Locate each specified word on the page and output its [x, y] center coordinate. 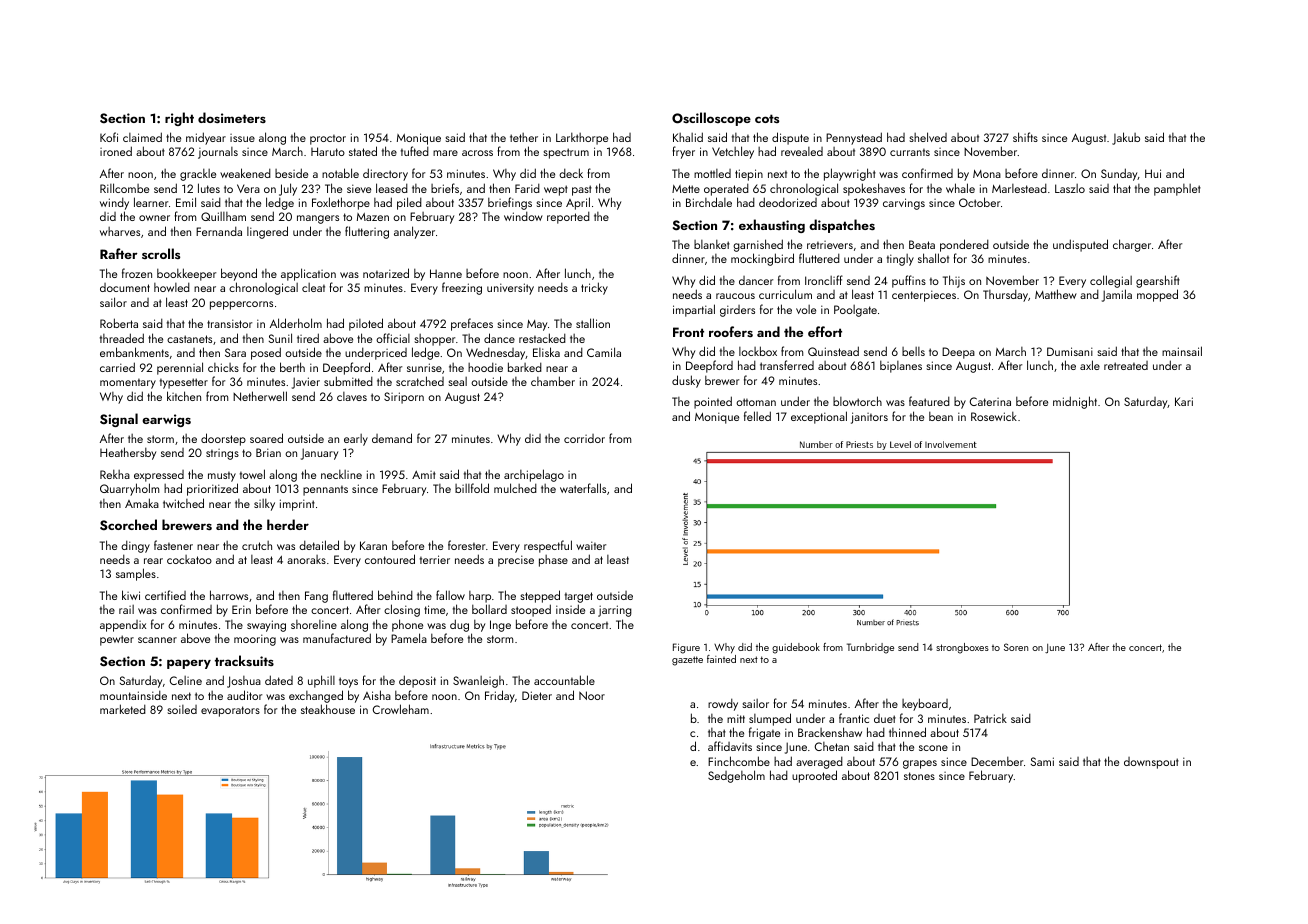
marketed [123, 709]
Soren [1016, 647]
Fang [316, 597]
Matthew [1056, 294]
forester [466, 545]
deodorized [788, 202]
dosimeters [232, 117]
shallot [933, 258]
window [523, 216]
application [308, 274]
